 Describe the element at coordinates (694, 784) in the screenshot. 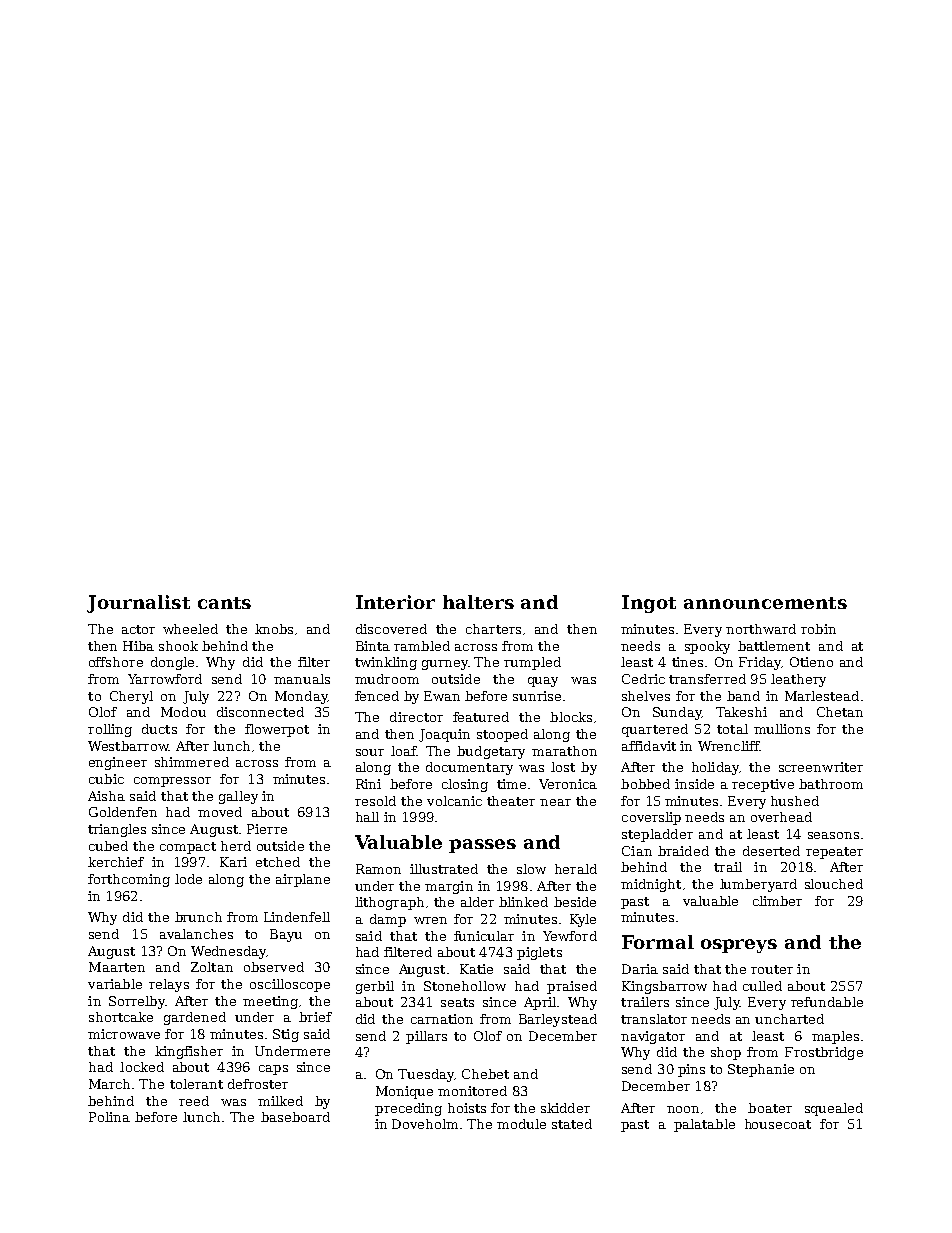

I see `inside` at that location.
